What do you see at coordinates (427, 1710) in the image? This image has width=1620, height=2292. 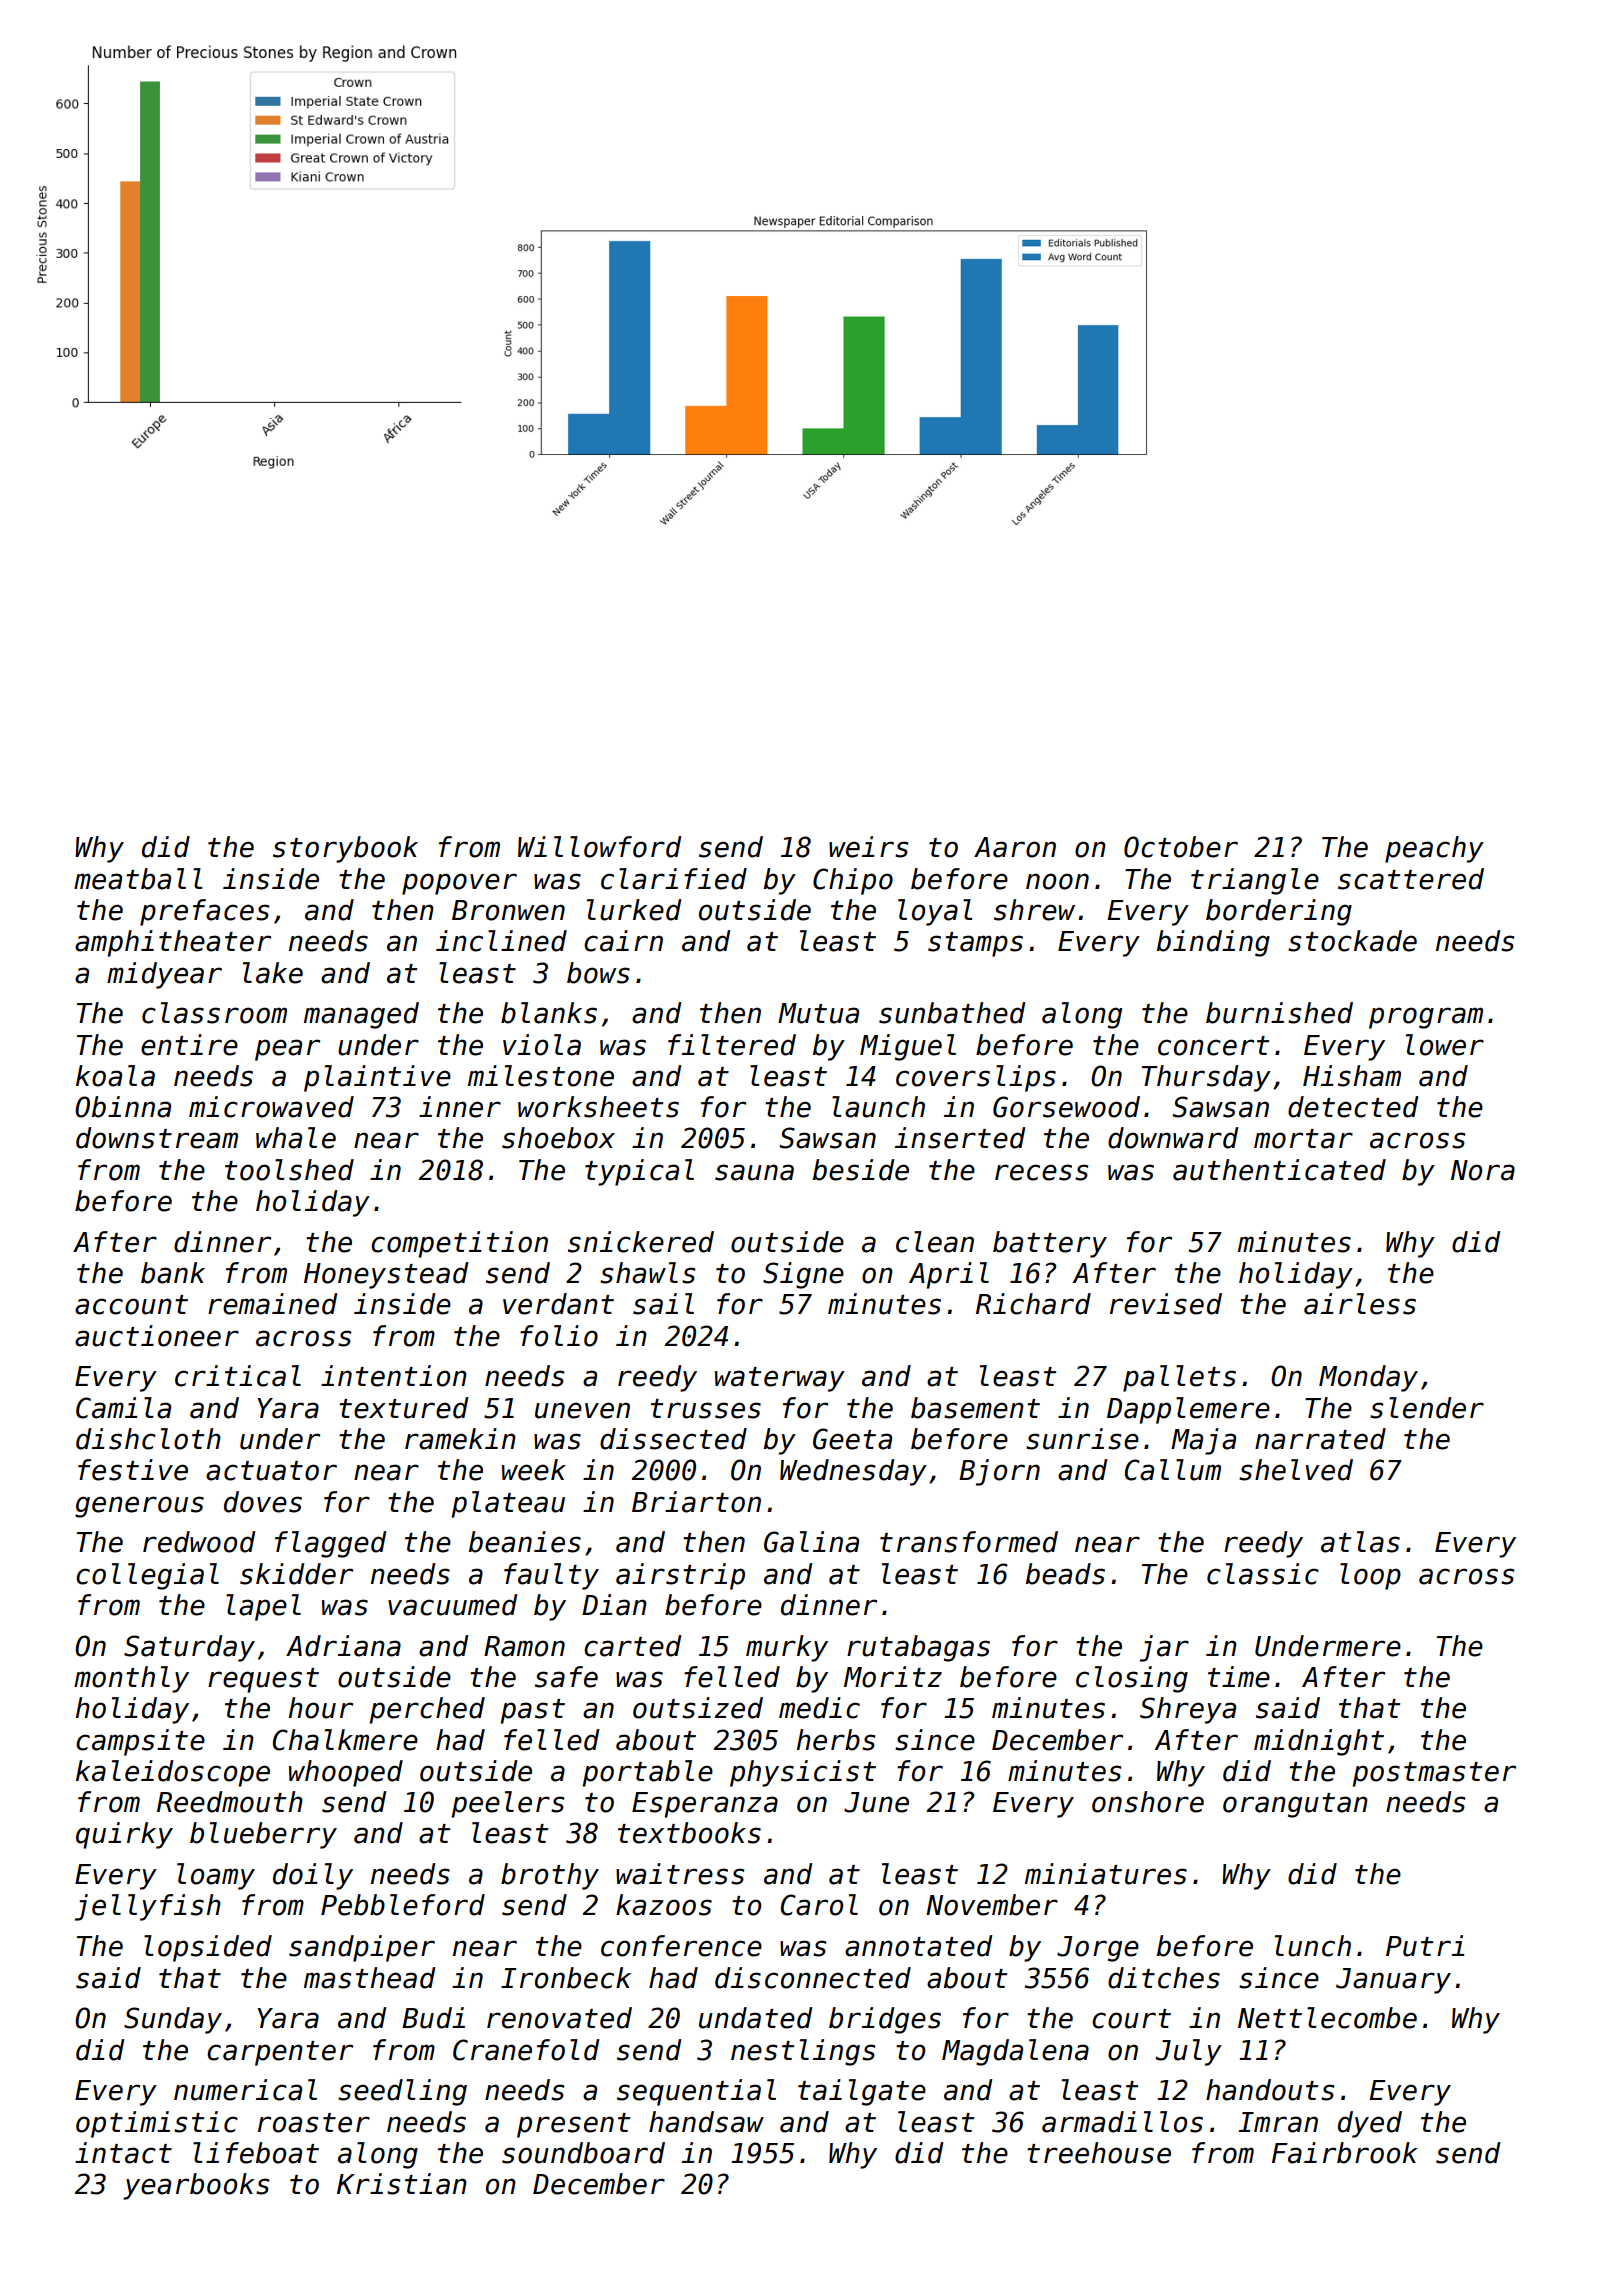 I see `perched` at bounding box center [427, 1710].
